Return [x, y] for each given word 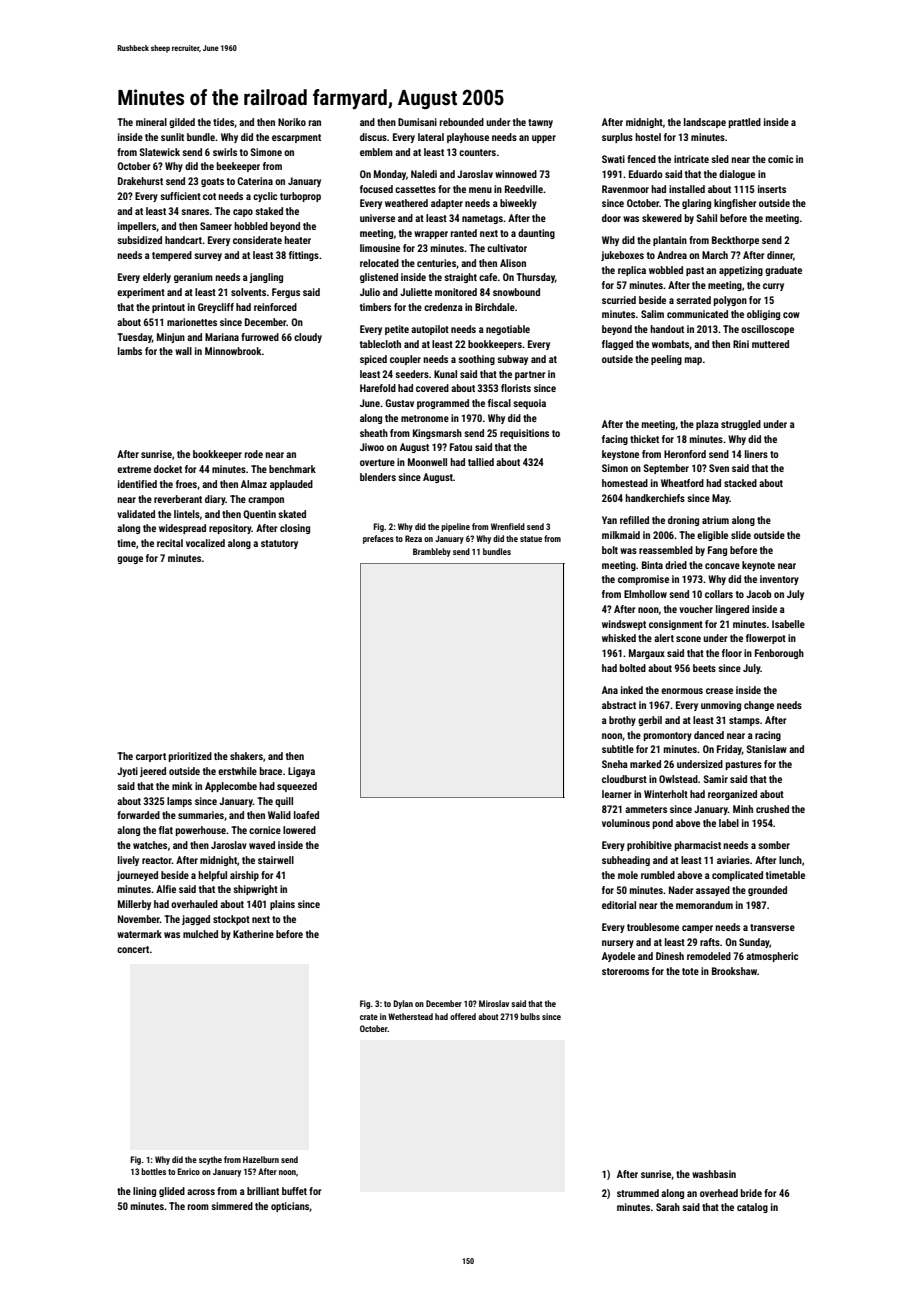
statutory [279, 544]
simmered [232, 1206]
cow [791, 315]
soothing [477, 360]
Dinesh [670, 956]
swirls [225, 152]
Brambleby [432, 552]
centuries [436, 263]
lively [128, 861]
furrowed [260, 337]
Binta [652, 565]
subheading [626, 861]
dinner [780, 255]
